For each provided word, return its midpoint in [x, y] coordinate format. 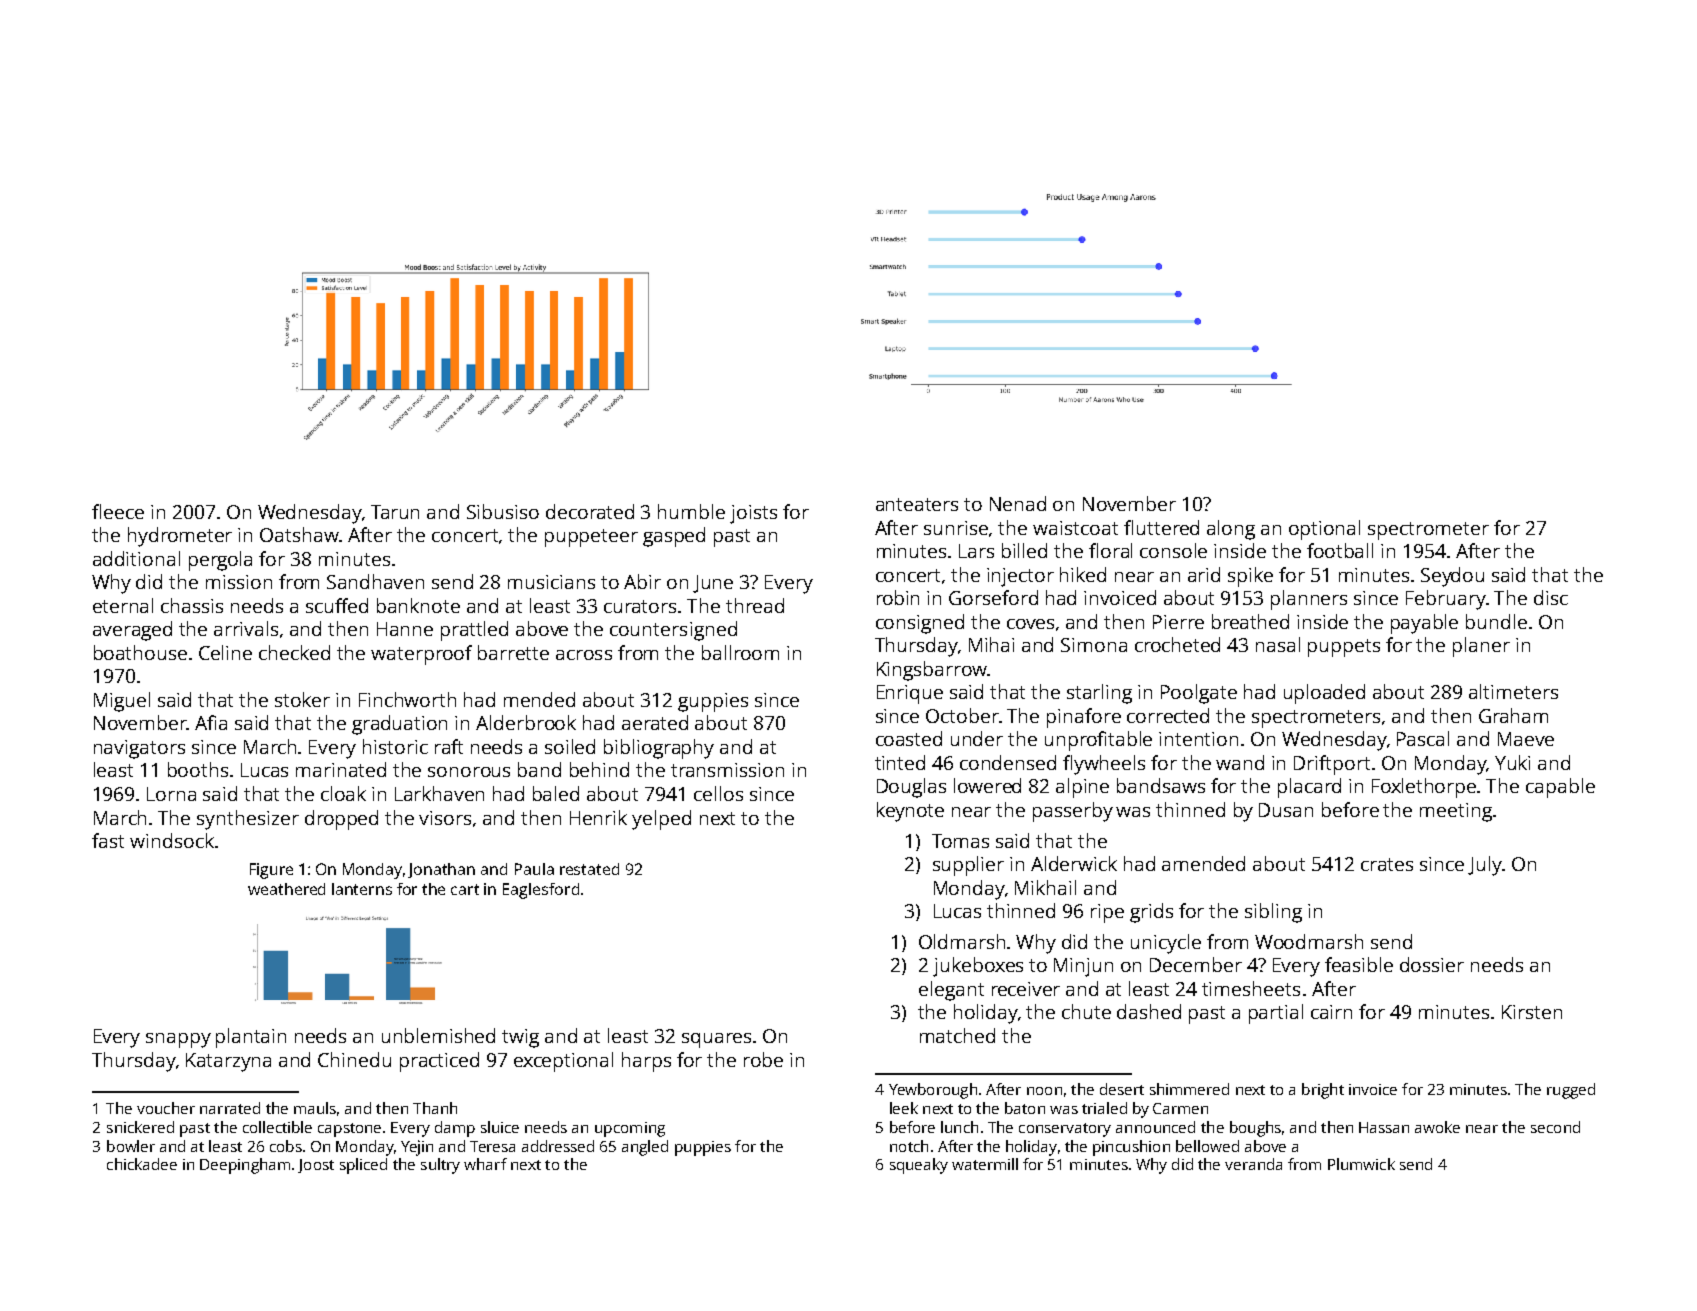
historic [395, 746]
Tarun [395, 512]
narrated [230, 1108]
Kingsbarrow [932, 671]
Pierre [1178, 622]
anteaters [917, 504]
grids [1151, 913]
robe [763, 1059]
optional [1324, 530]
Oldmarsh [962, 941]
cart [465, 889]
